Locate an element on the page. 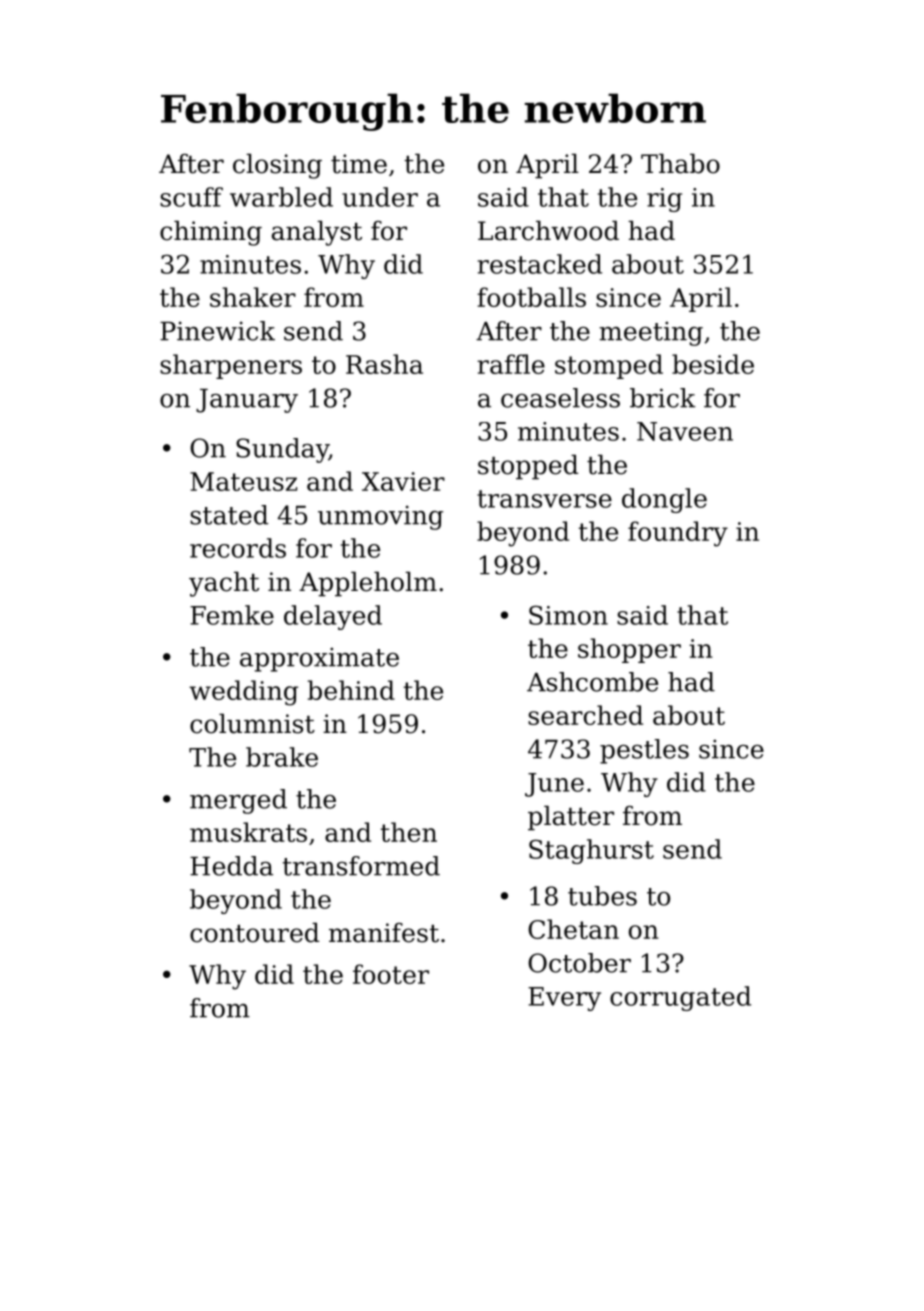  dongle is located at coordinates (664, 500).
